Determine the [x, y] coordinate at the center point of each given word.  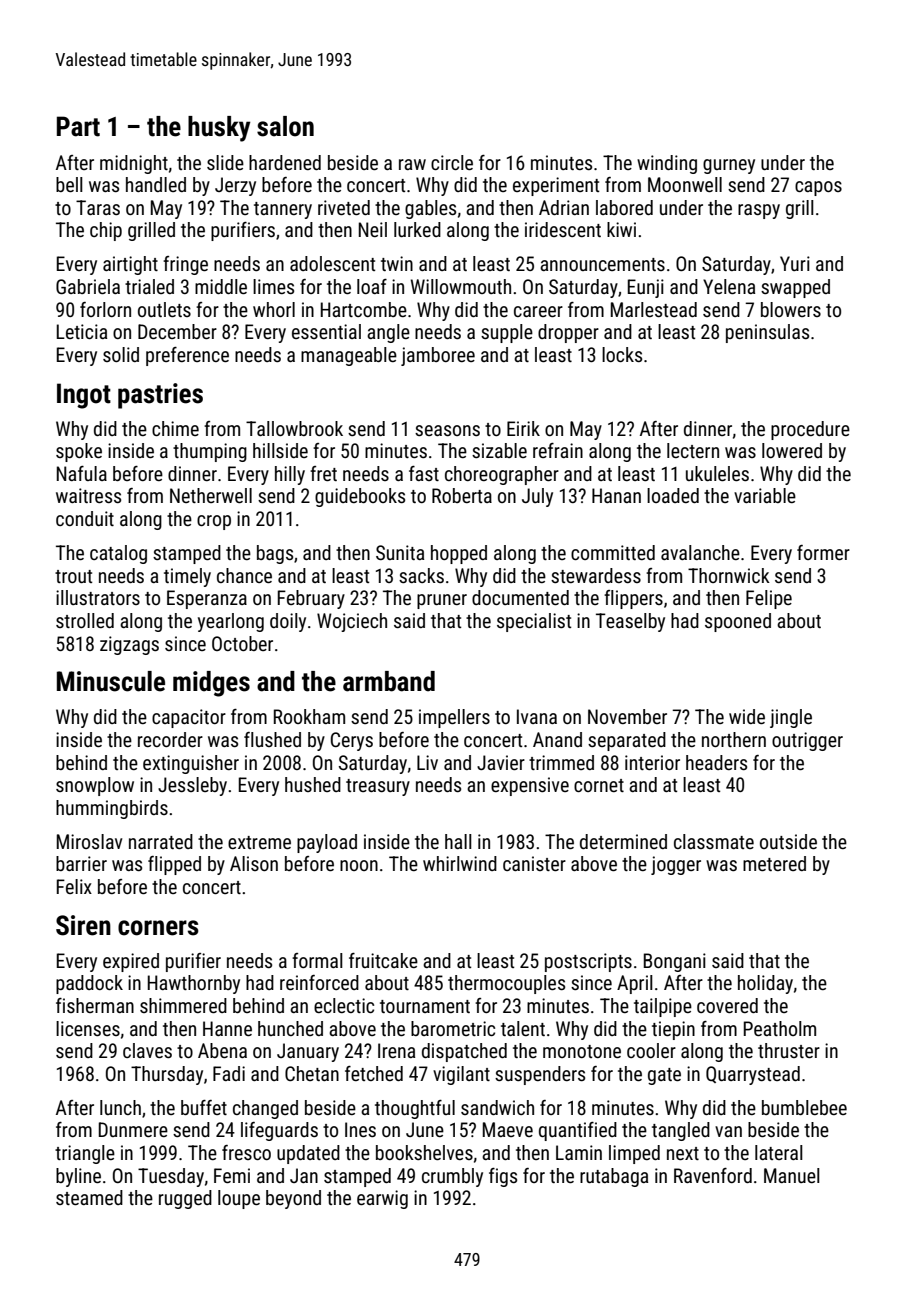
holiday [765, 984]
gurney [729, 166]
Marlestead [654, 309]
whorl [274, 309]
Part [78, 126]
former [823, 552]
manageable [349, 356]
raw [412, 164]
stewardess [596, 575]
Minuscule [111, 681]
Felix [74, 886]
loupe [239, 1199]
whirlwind [460, 863]
